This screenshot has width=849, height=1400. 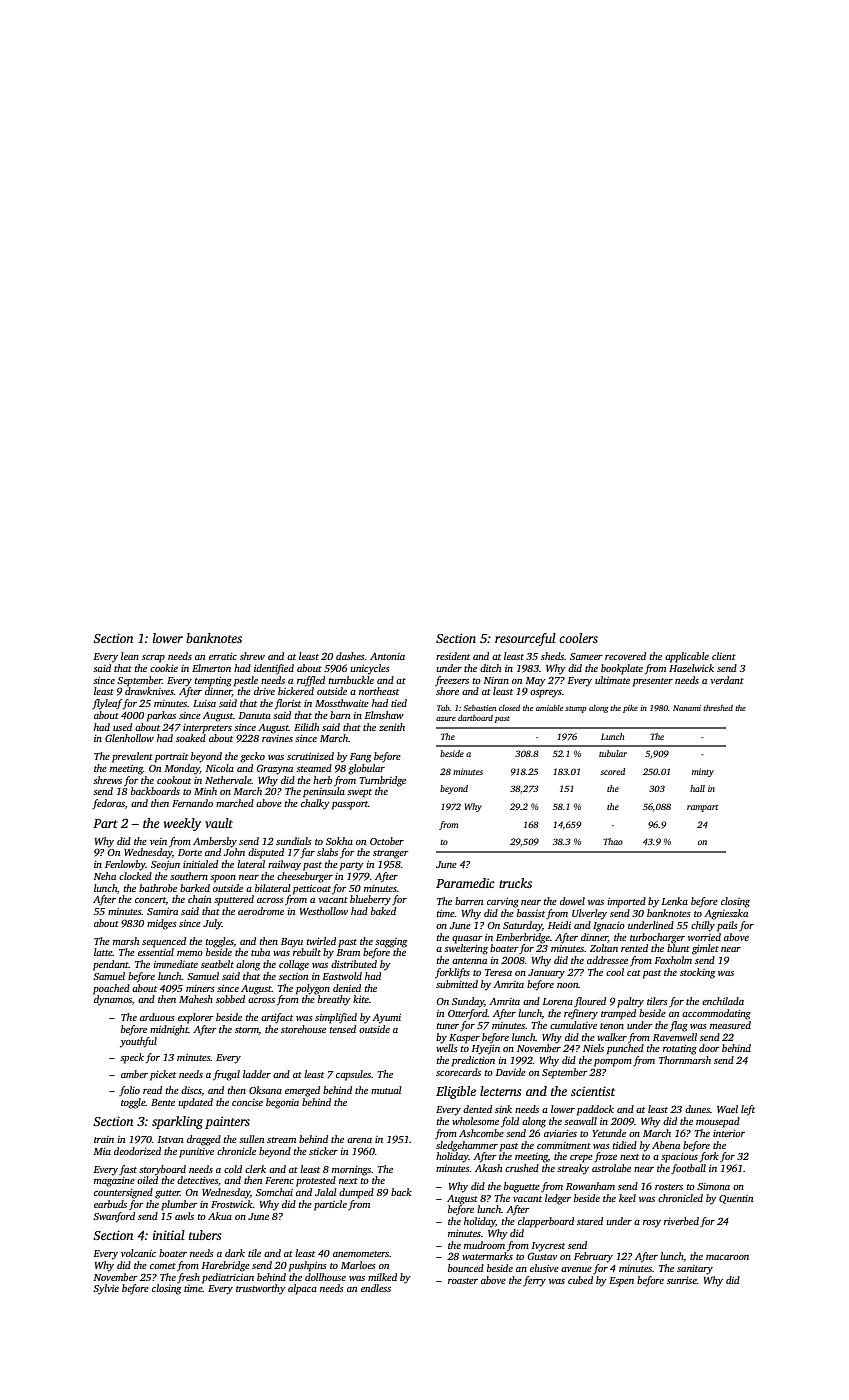 I want to click on Sylvie, so click(x=106, y=1289).
